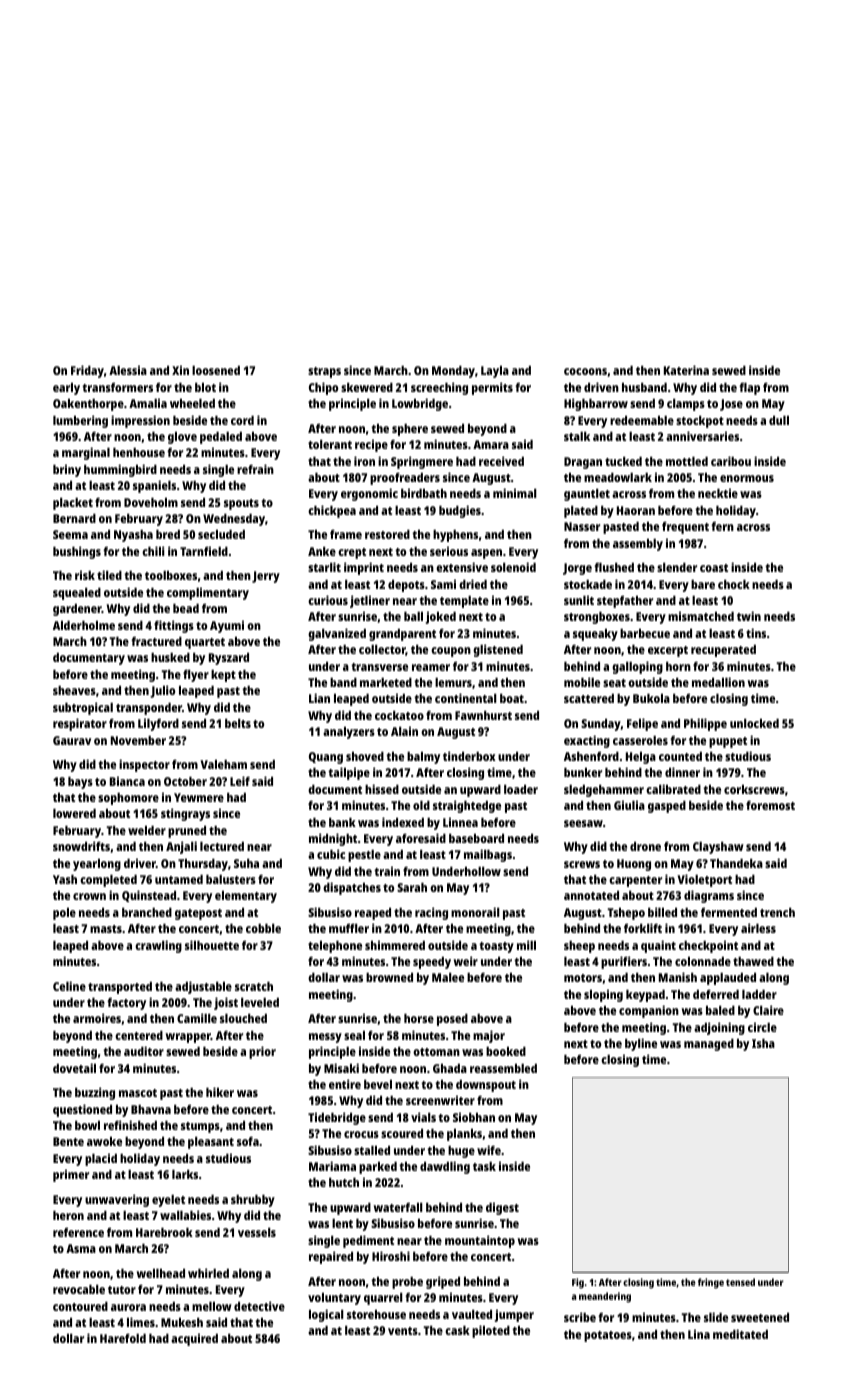 The image size is (849, 1400). What do you see at coordinates (686, 370) in the image?
I see `Katerina` at bounding box center [686, 370].
